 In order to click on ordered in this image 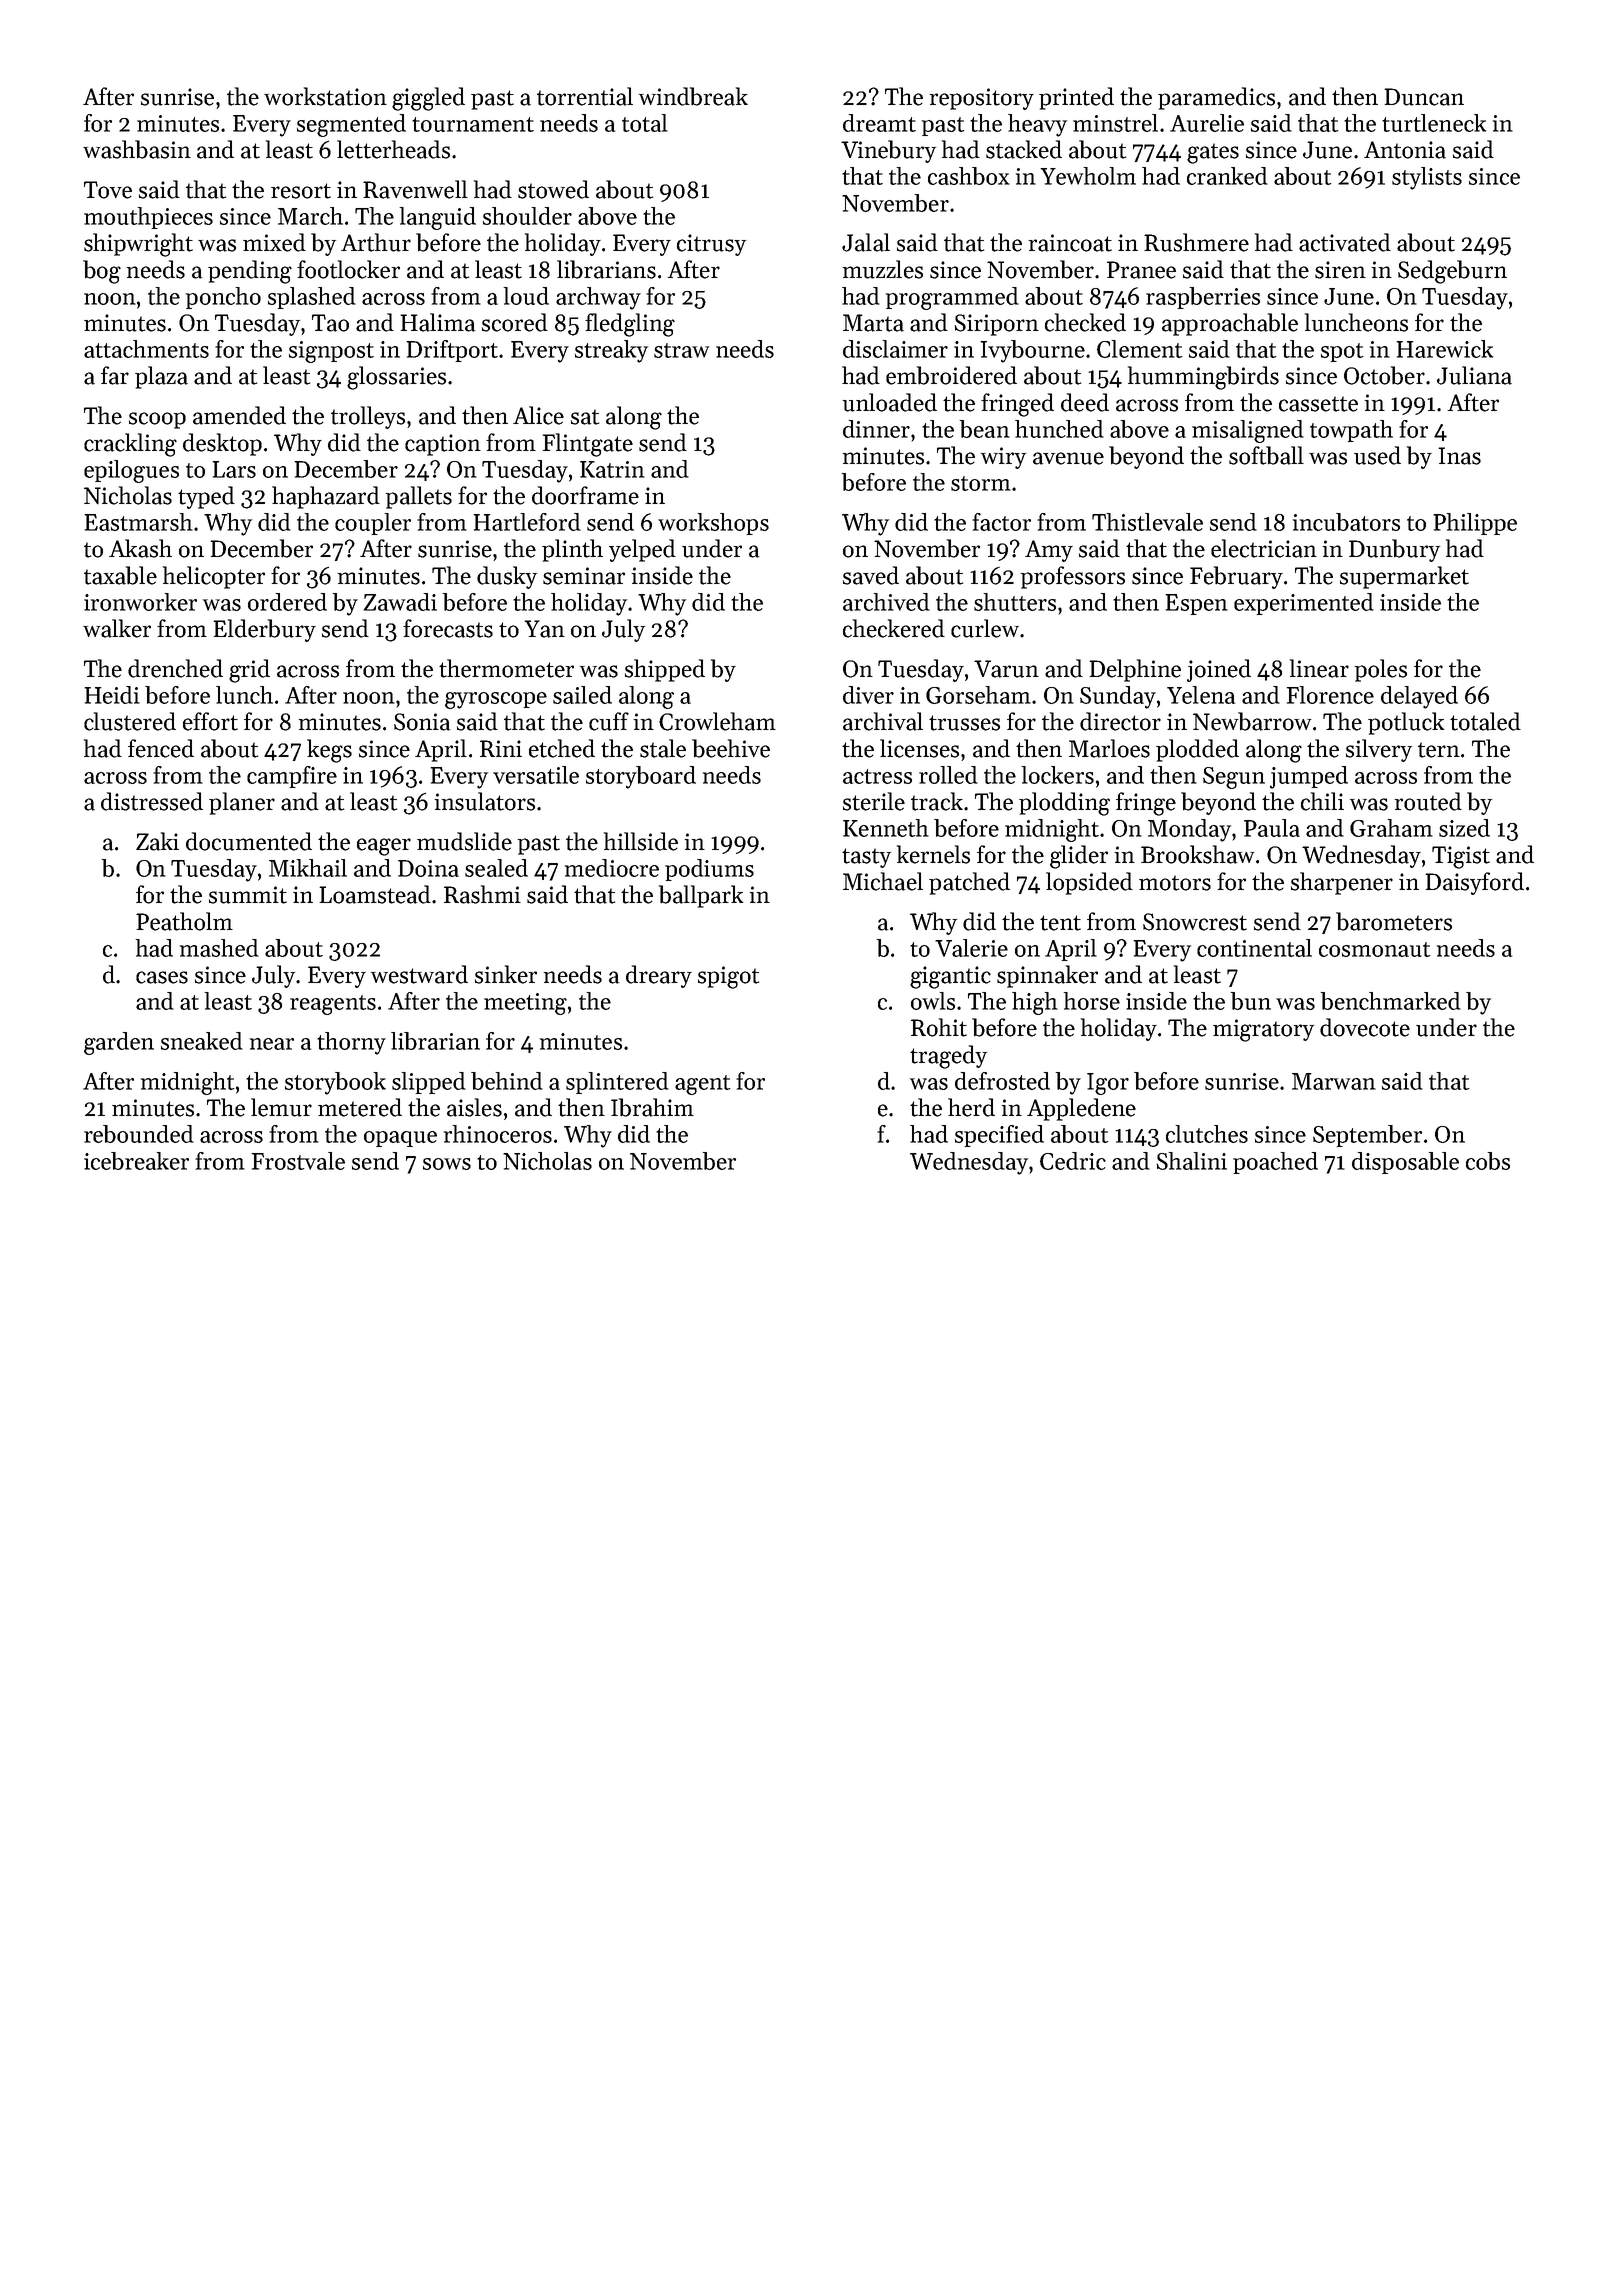, I will do `click(287, 602)`.
